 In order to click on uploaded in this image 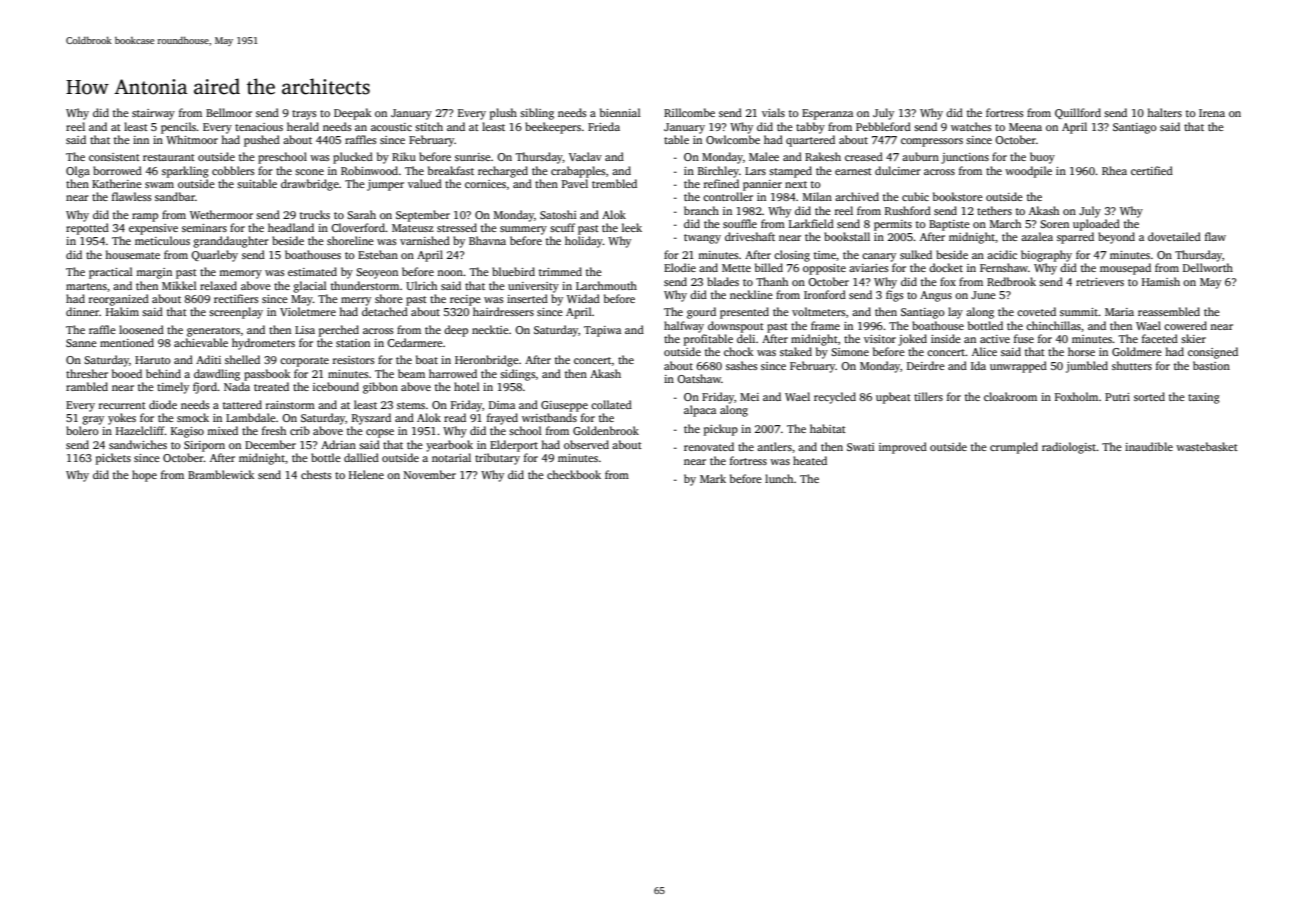, I will do `click(1096, 225)`.
